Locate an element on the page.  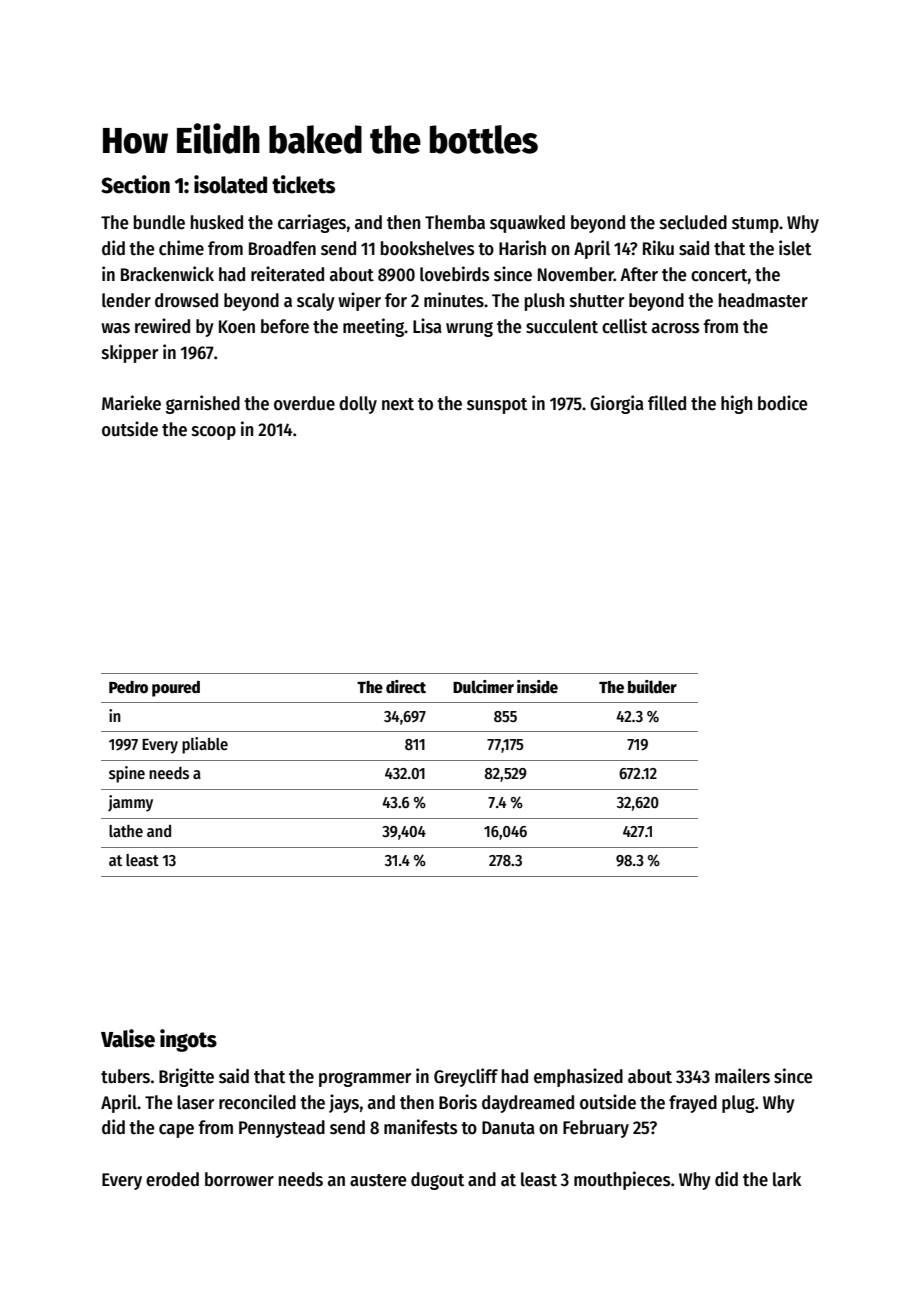
secluded is located at coordinates (693, 222).
